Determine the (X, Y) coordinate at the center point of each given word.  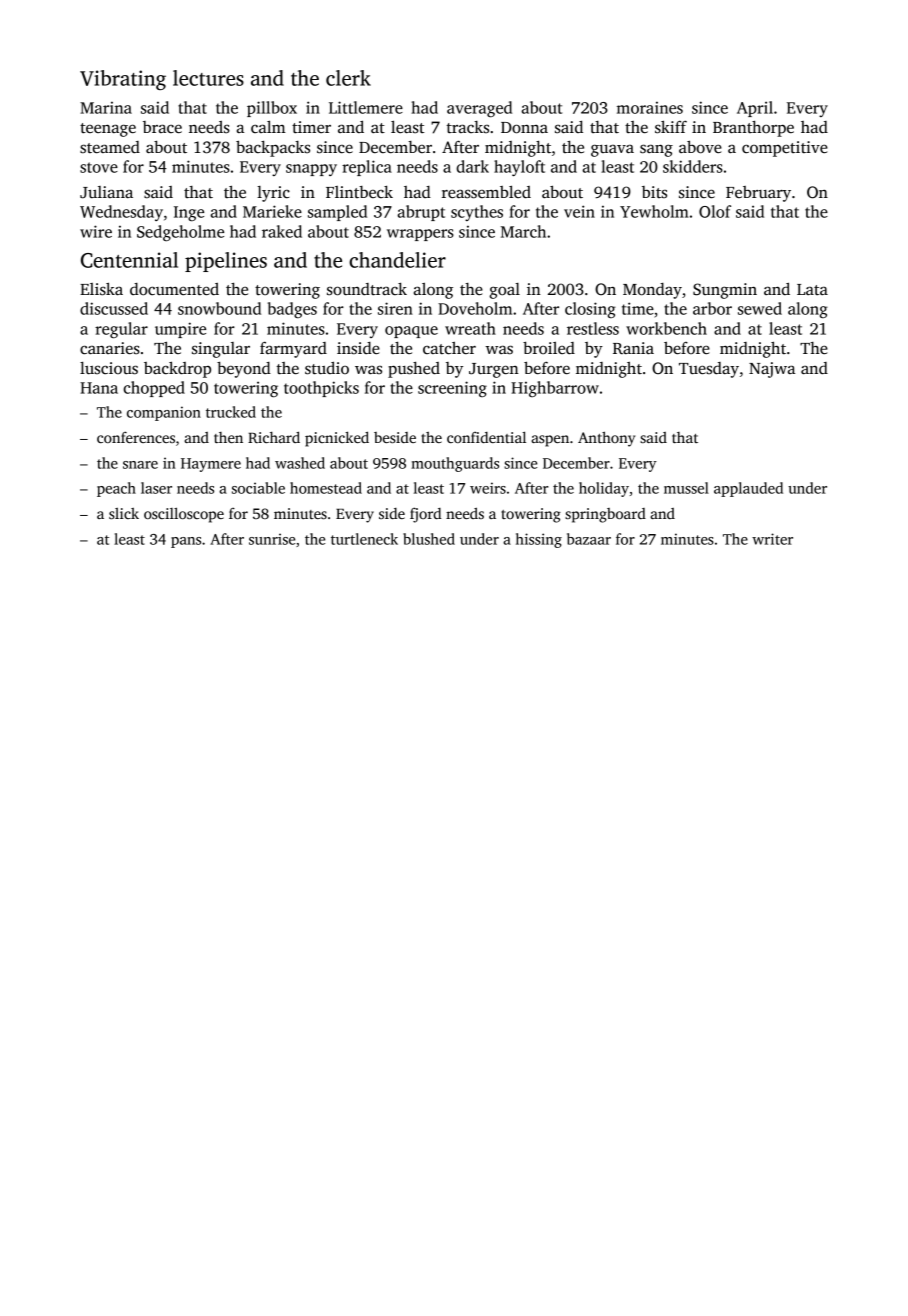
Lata (812, 289)
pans (186, 542)
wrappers (420, 235)
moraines (650, 108)
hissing (539, 540)
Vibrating (123, 80)
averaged (479, 109)
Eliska (101, 289)
